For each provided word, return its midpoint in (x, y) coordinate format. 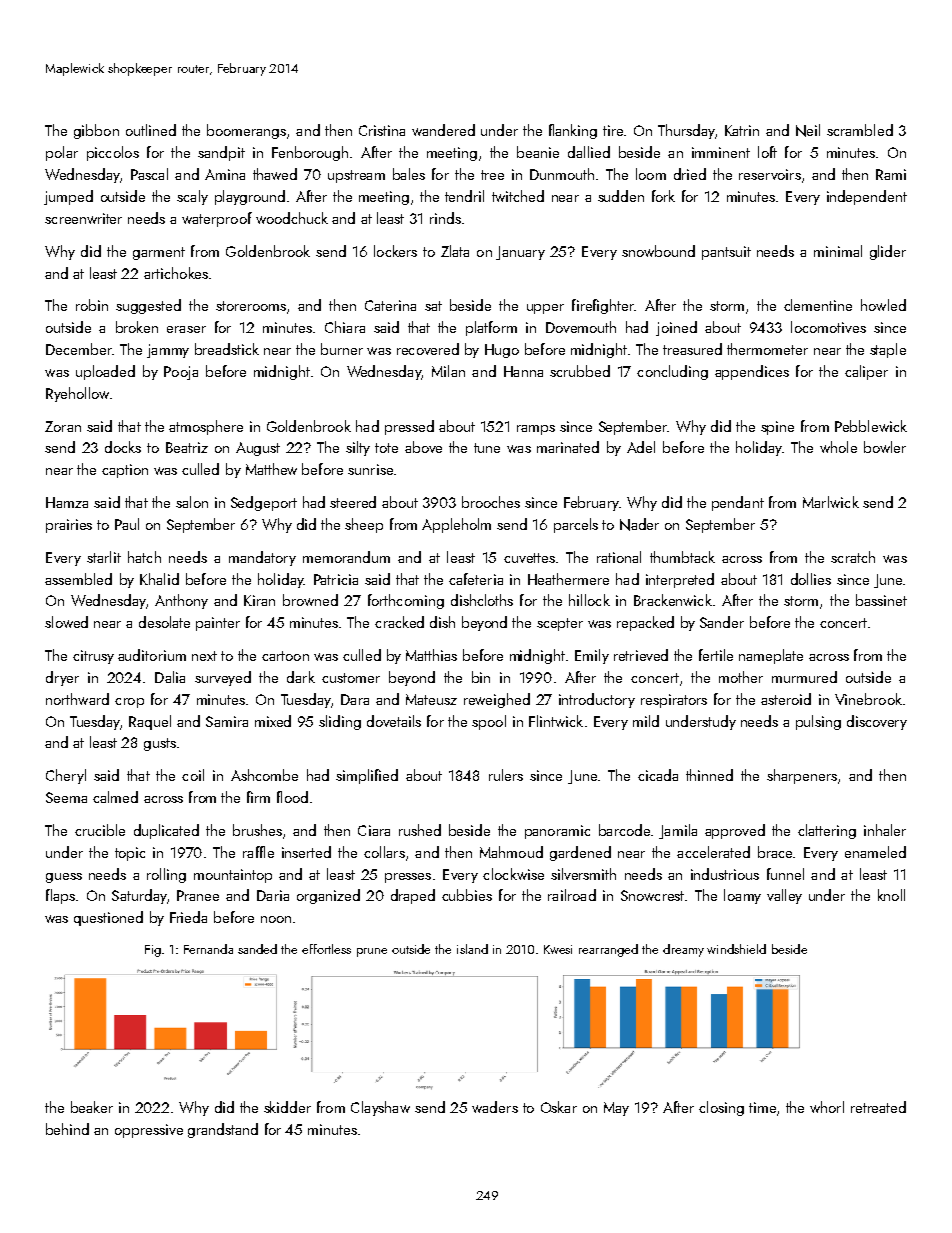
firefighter (603, 306)
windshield (736, 949)
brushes (257, 830)
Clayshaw (380, 1108)
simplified (367, 776)
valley (784, 896)
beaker (92, 1107)
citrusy (93, 657)
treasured (692, 349)
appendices (752, 372)
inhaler (885, 830)
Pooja (181, 373)
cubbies (467, 895)
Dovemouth (581, 327)
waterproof (217, 219)
